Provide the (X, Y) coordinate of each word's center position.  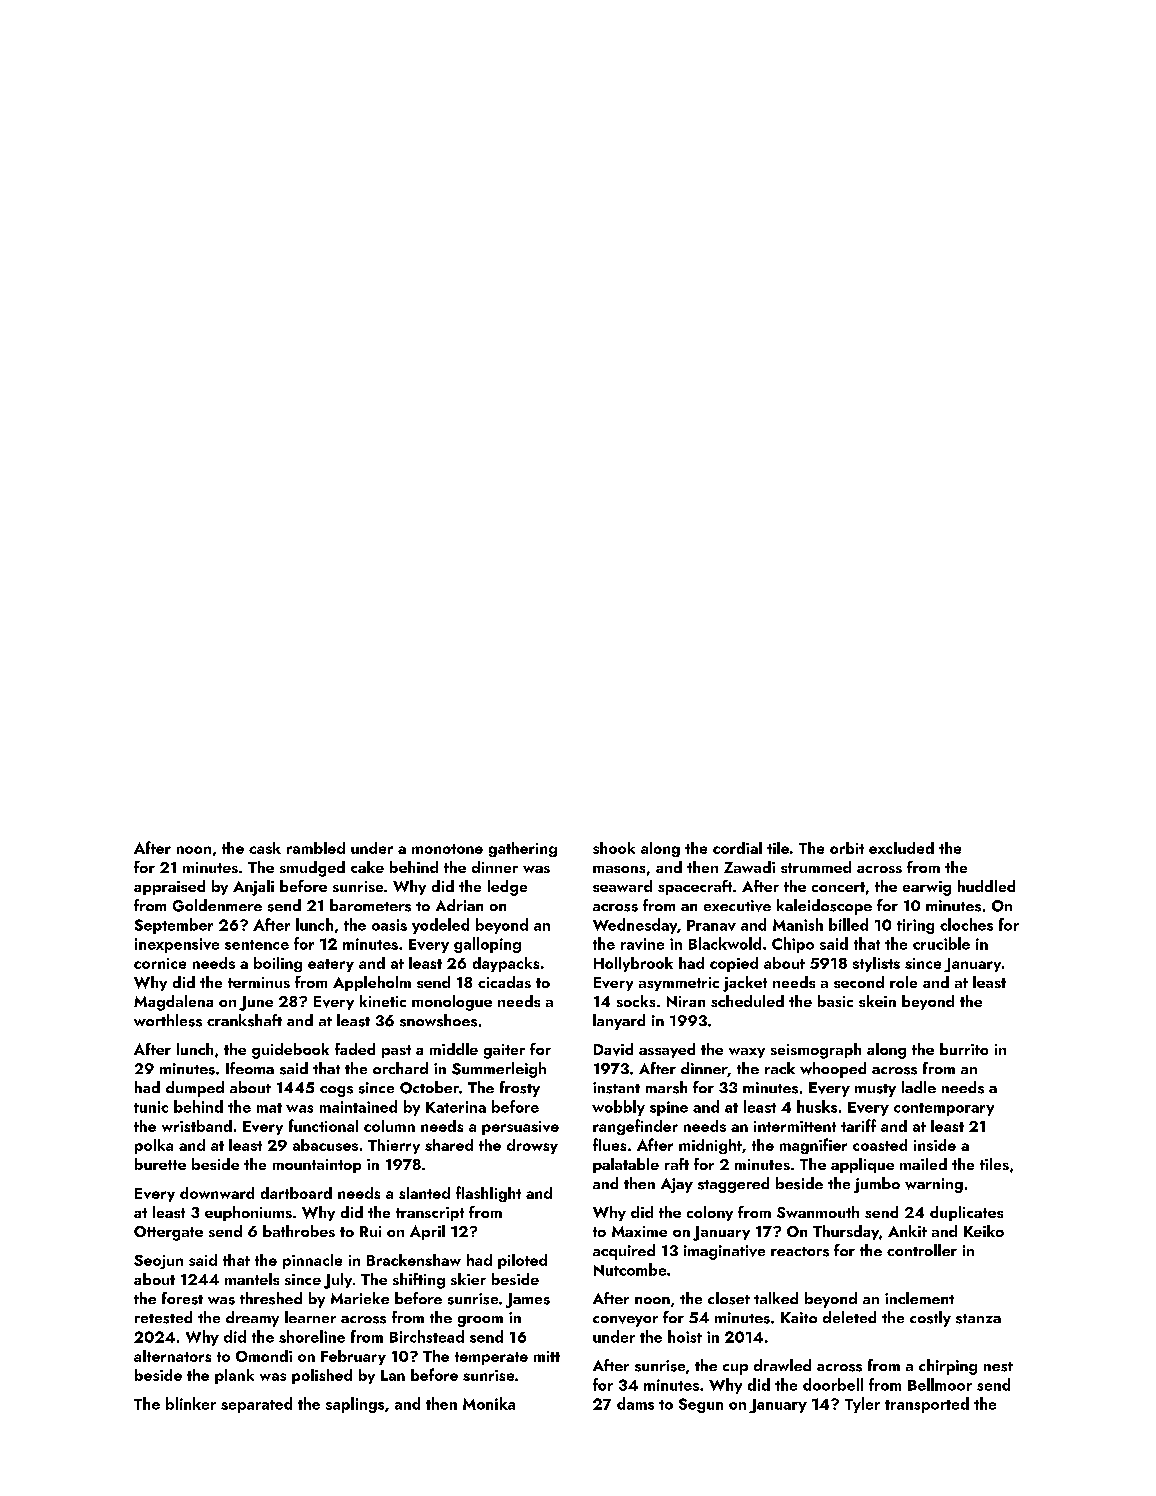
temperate (491, 1358)
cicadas (504, 982)
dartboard (296, 1193)
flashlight (488, 1194)
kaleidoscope (824, 907)
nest (998, 1367)
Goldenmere (217, 905)
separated (256, 1405)
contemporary (944, 1109)
